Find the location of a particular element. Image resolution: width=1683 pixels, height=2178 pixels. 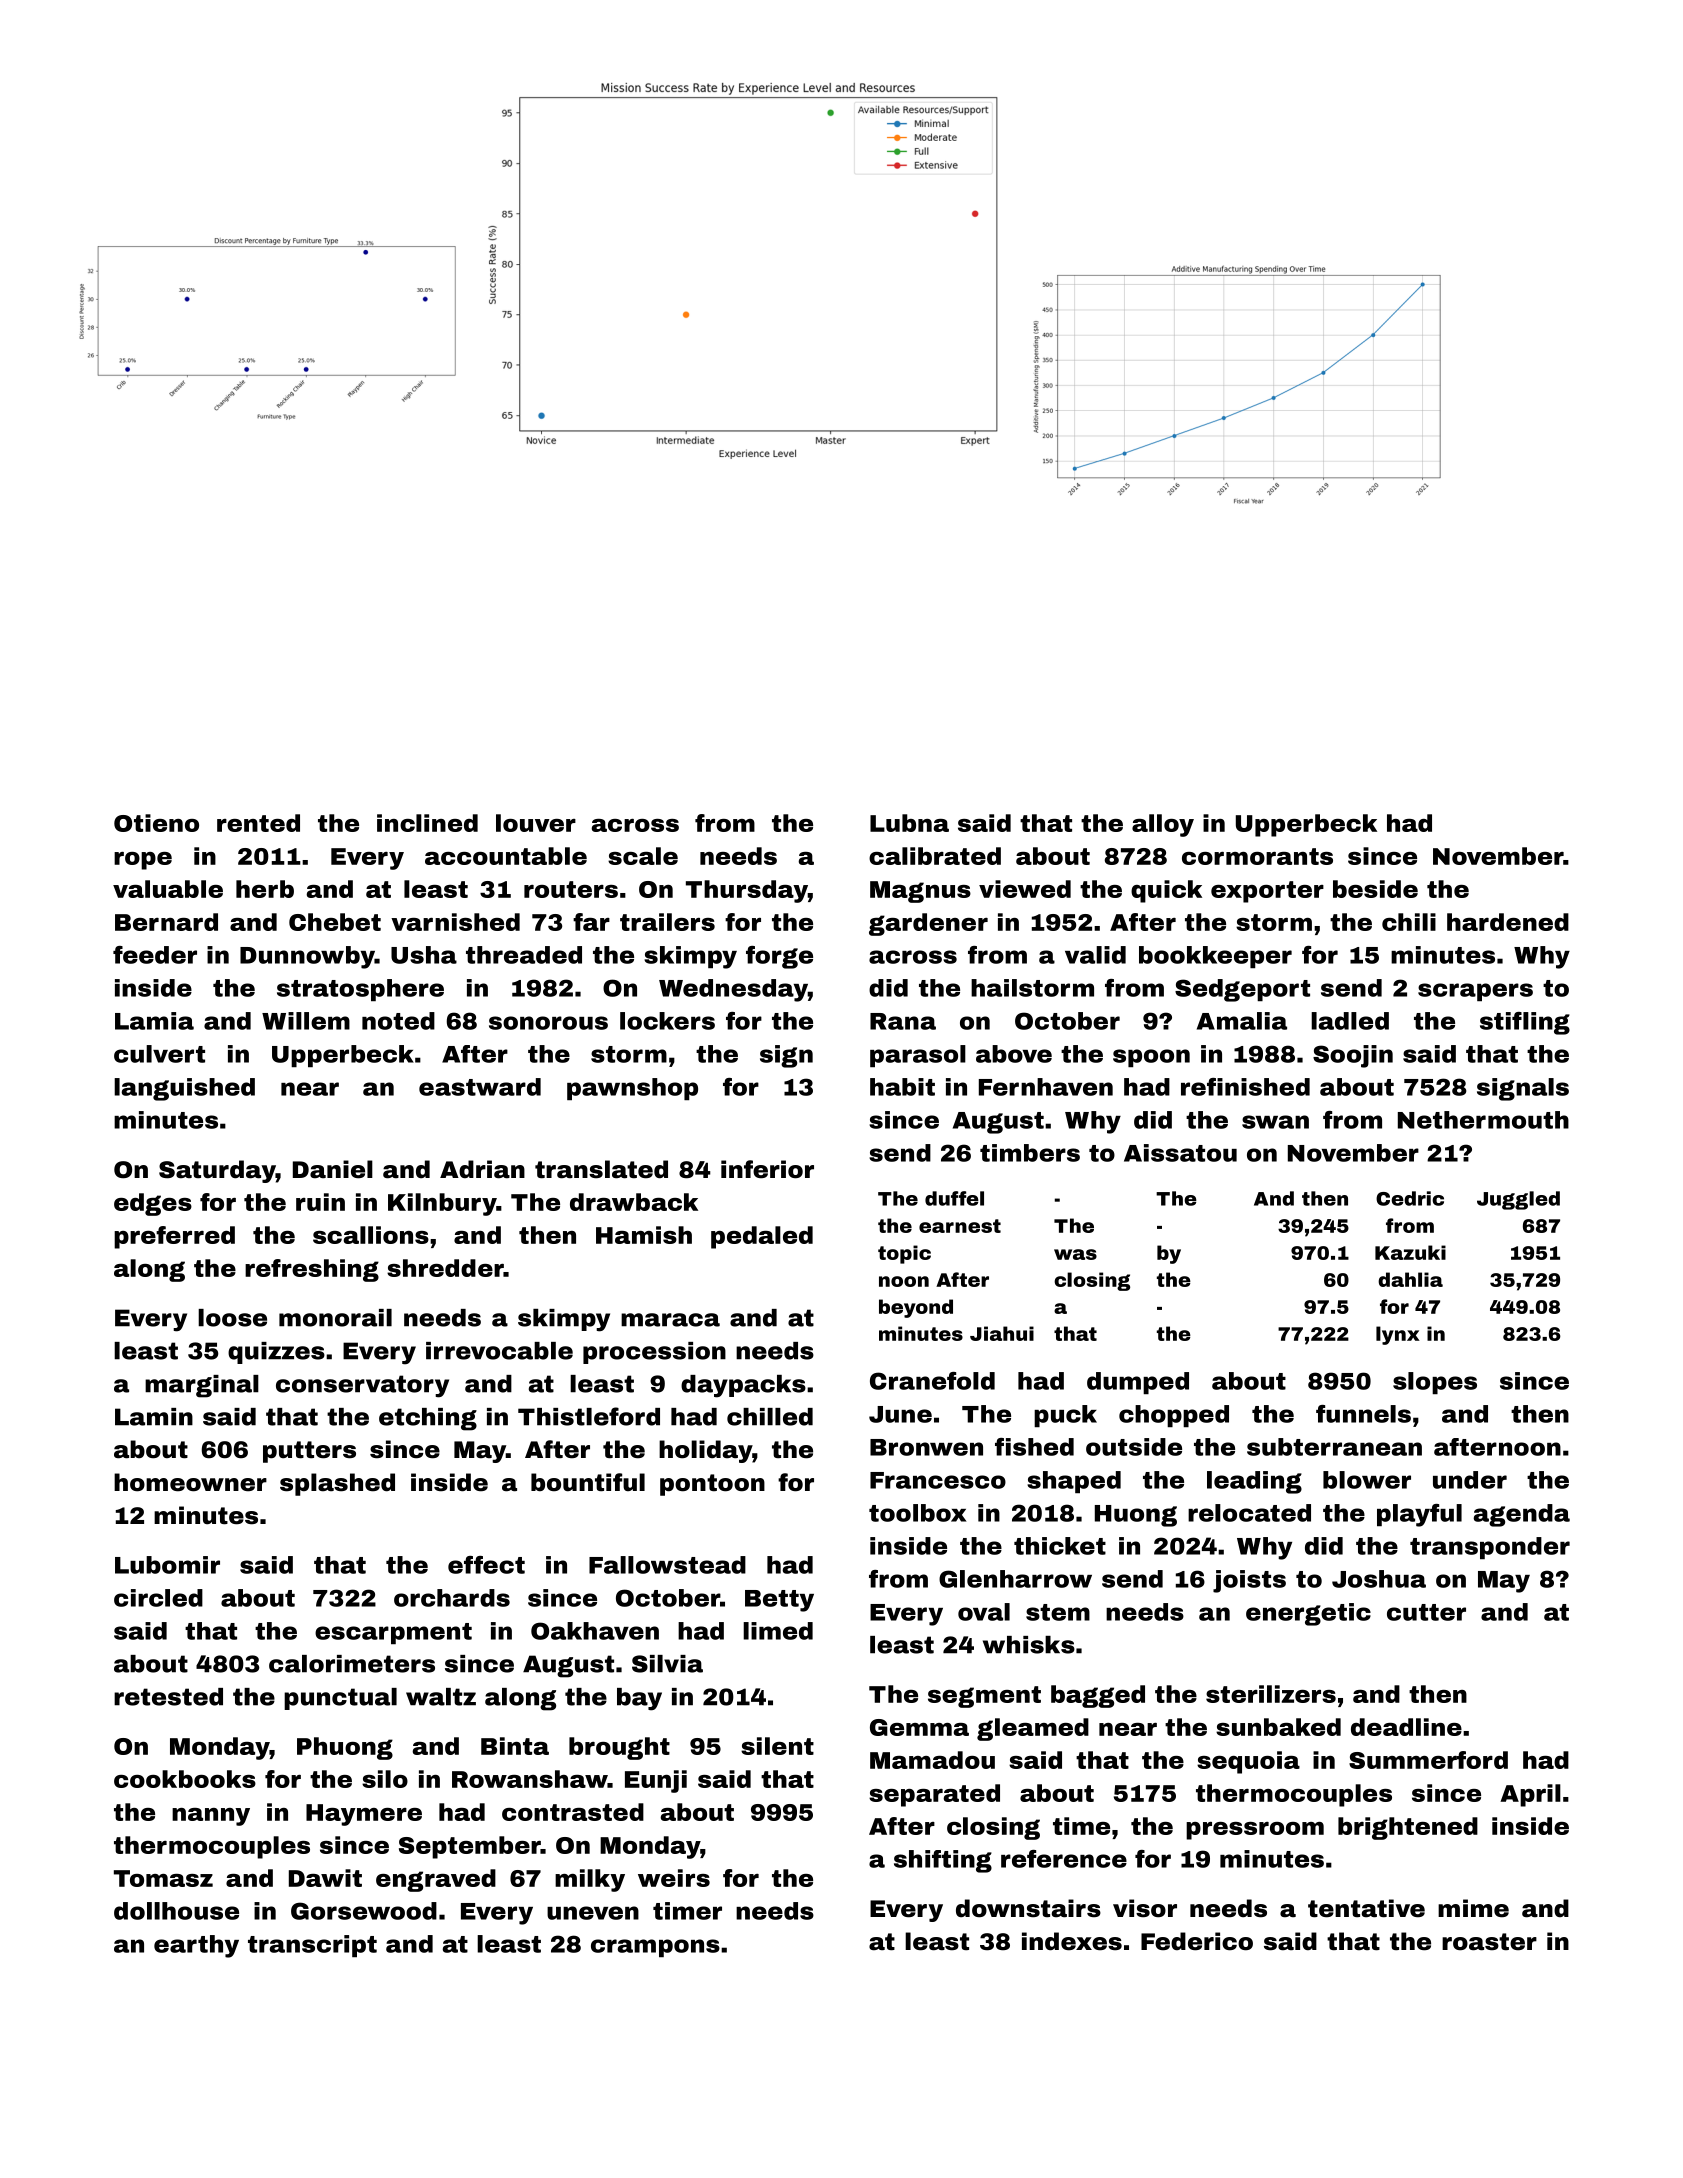

Dawit is located at coordinates (325, 1878).
